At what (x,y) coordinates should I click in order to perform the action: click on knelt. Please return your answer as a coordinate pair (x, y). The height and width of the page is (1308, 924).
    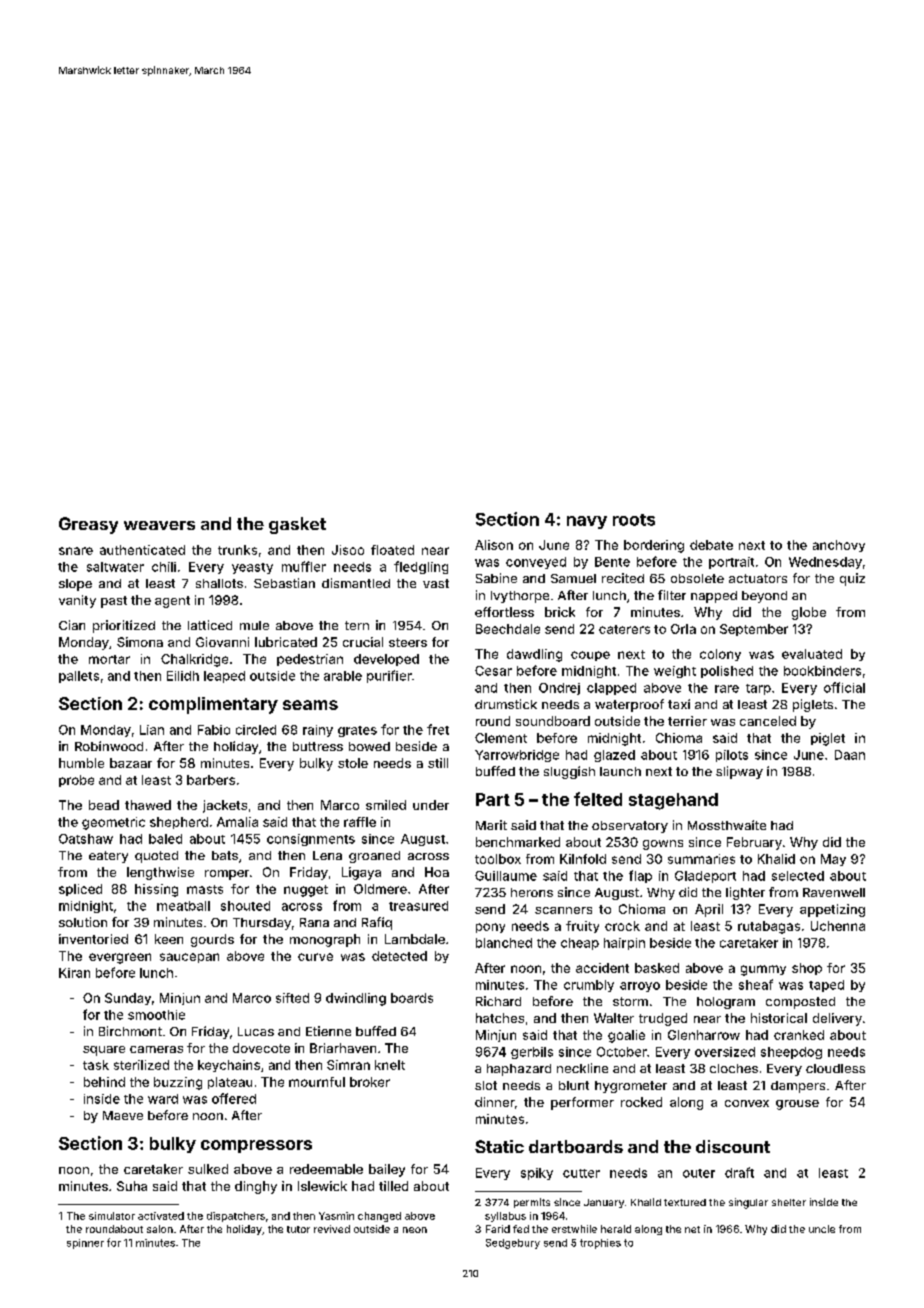
    Looking at the image, I should click on (390, 1065).
